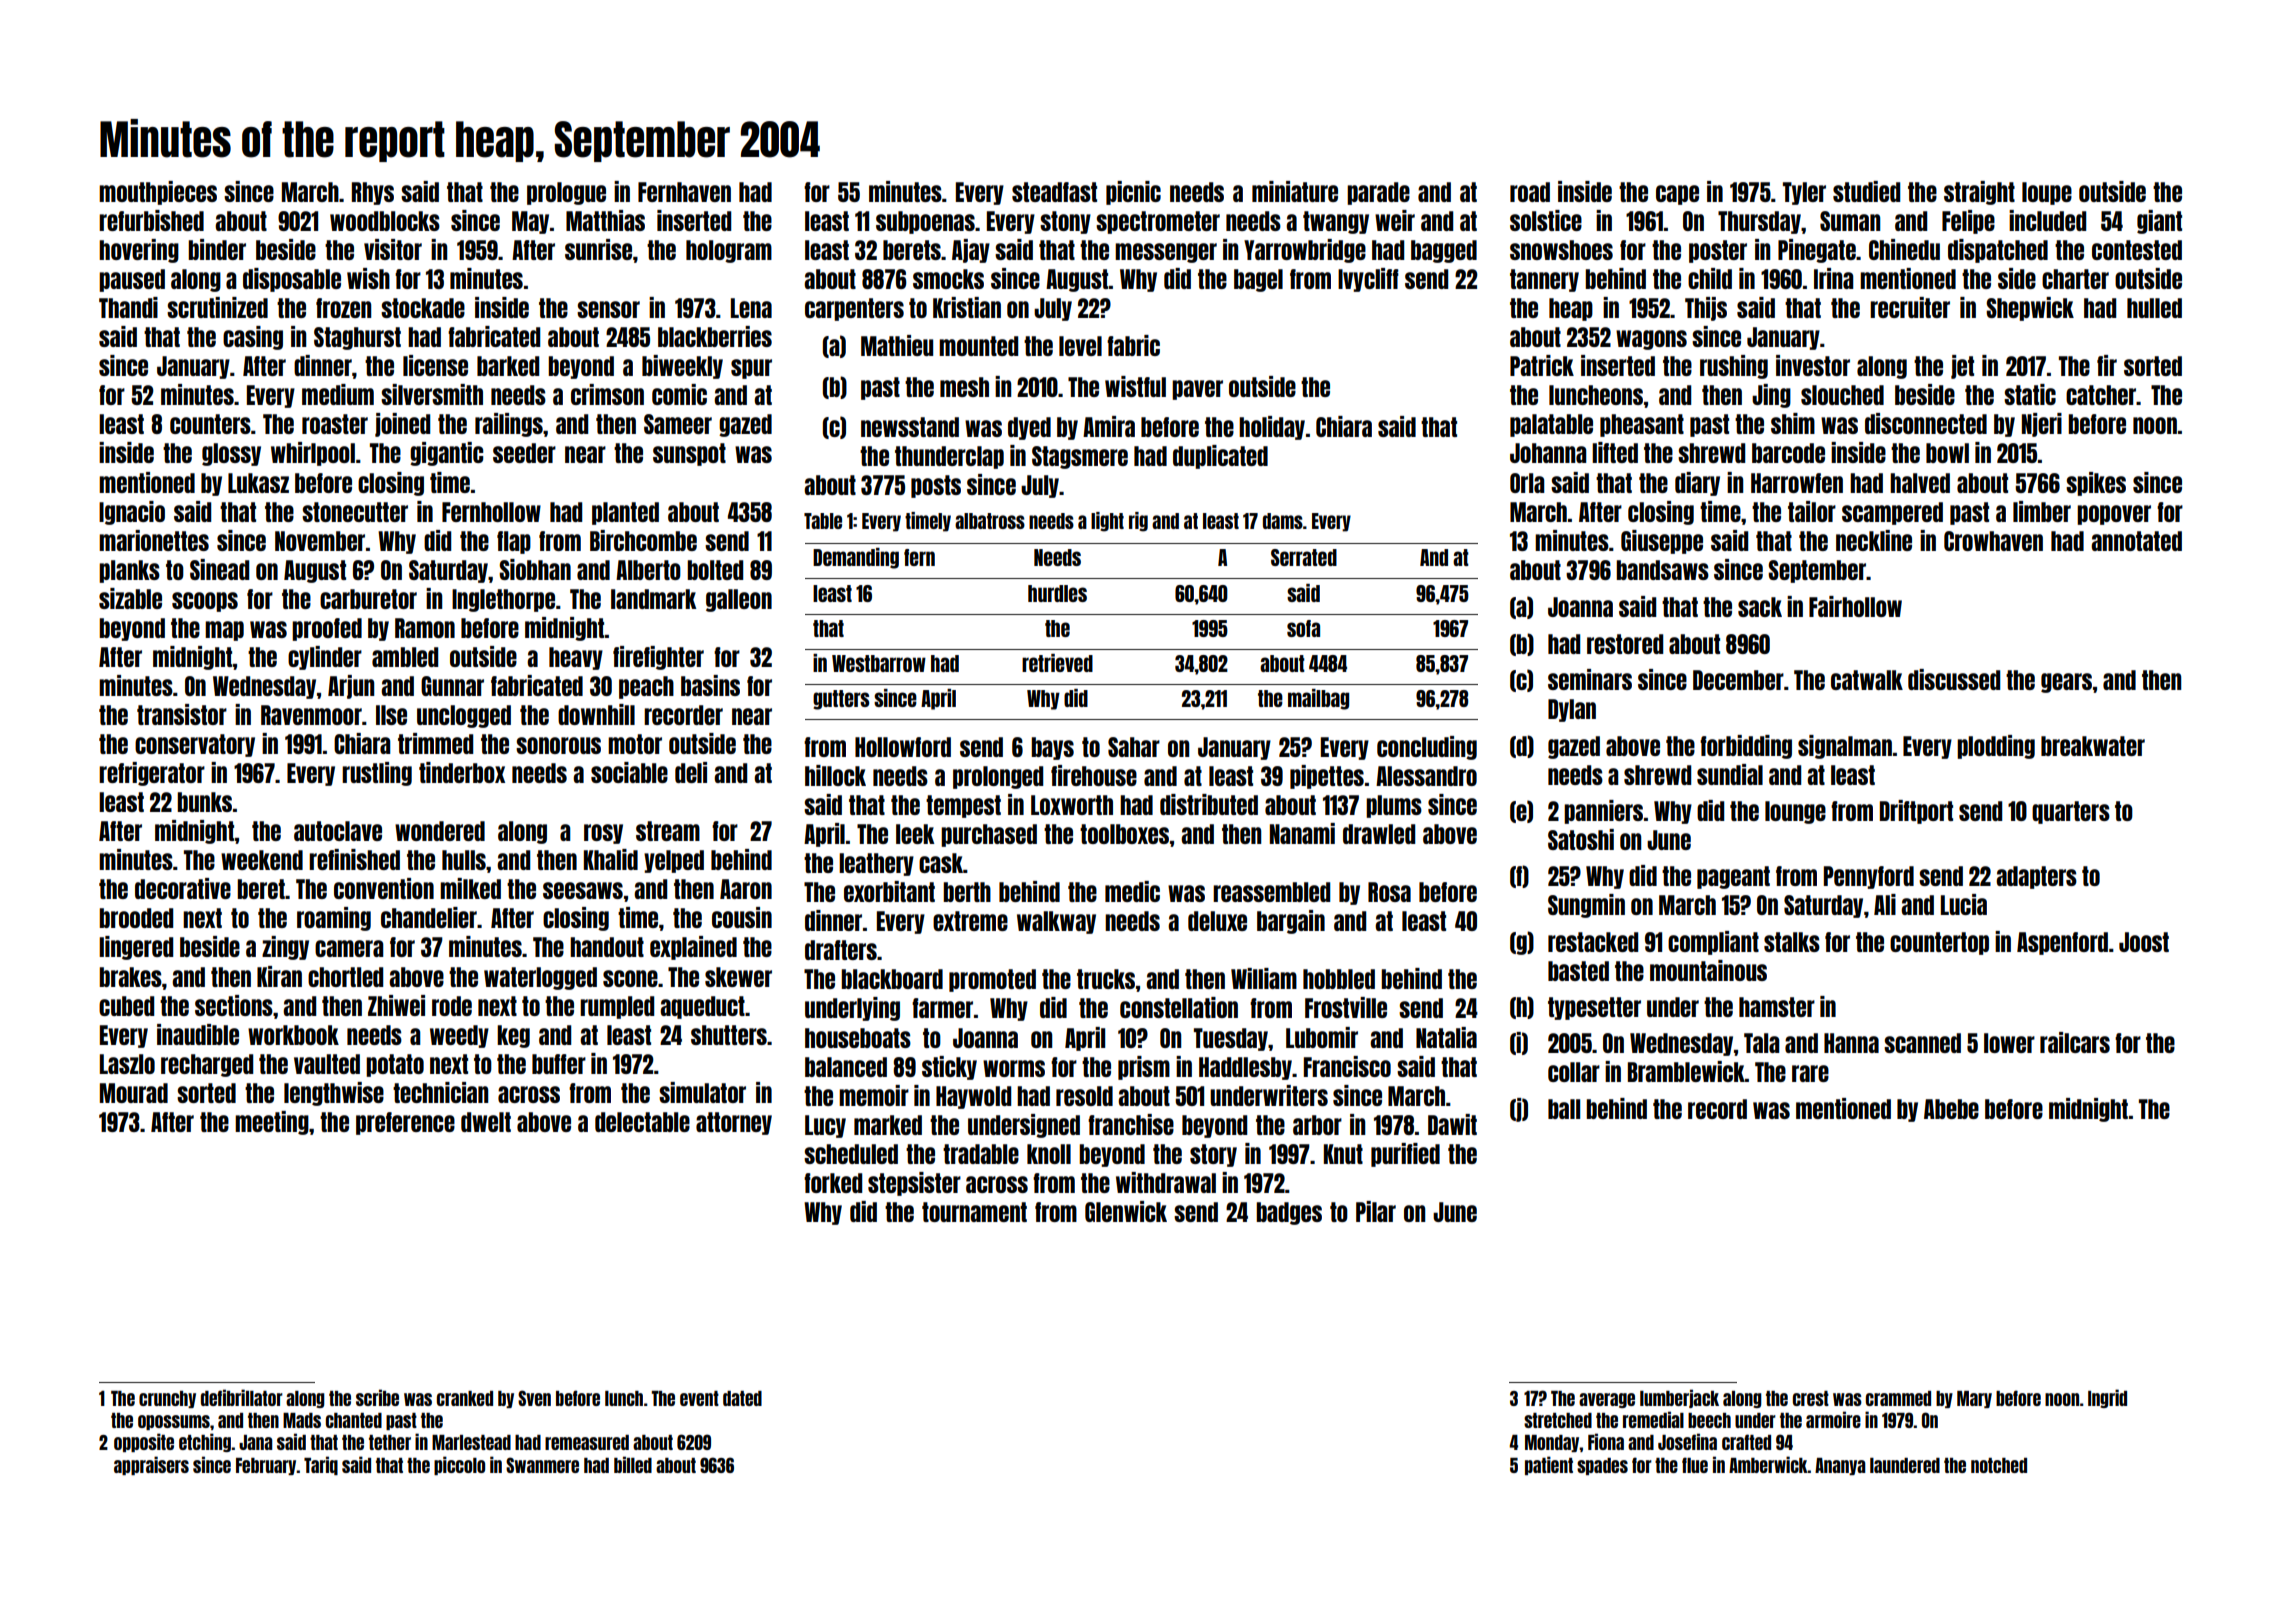 The width and height of the document is (2282, 1614). I want to click on annotated, so click(2136, 541).
